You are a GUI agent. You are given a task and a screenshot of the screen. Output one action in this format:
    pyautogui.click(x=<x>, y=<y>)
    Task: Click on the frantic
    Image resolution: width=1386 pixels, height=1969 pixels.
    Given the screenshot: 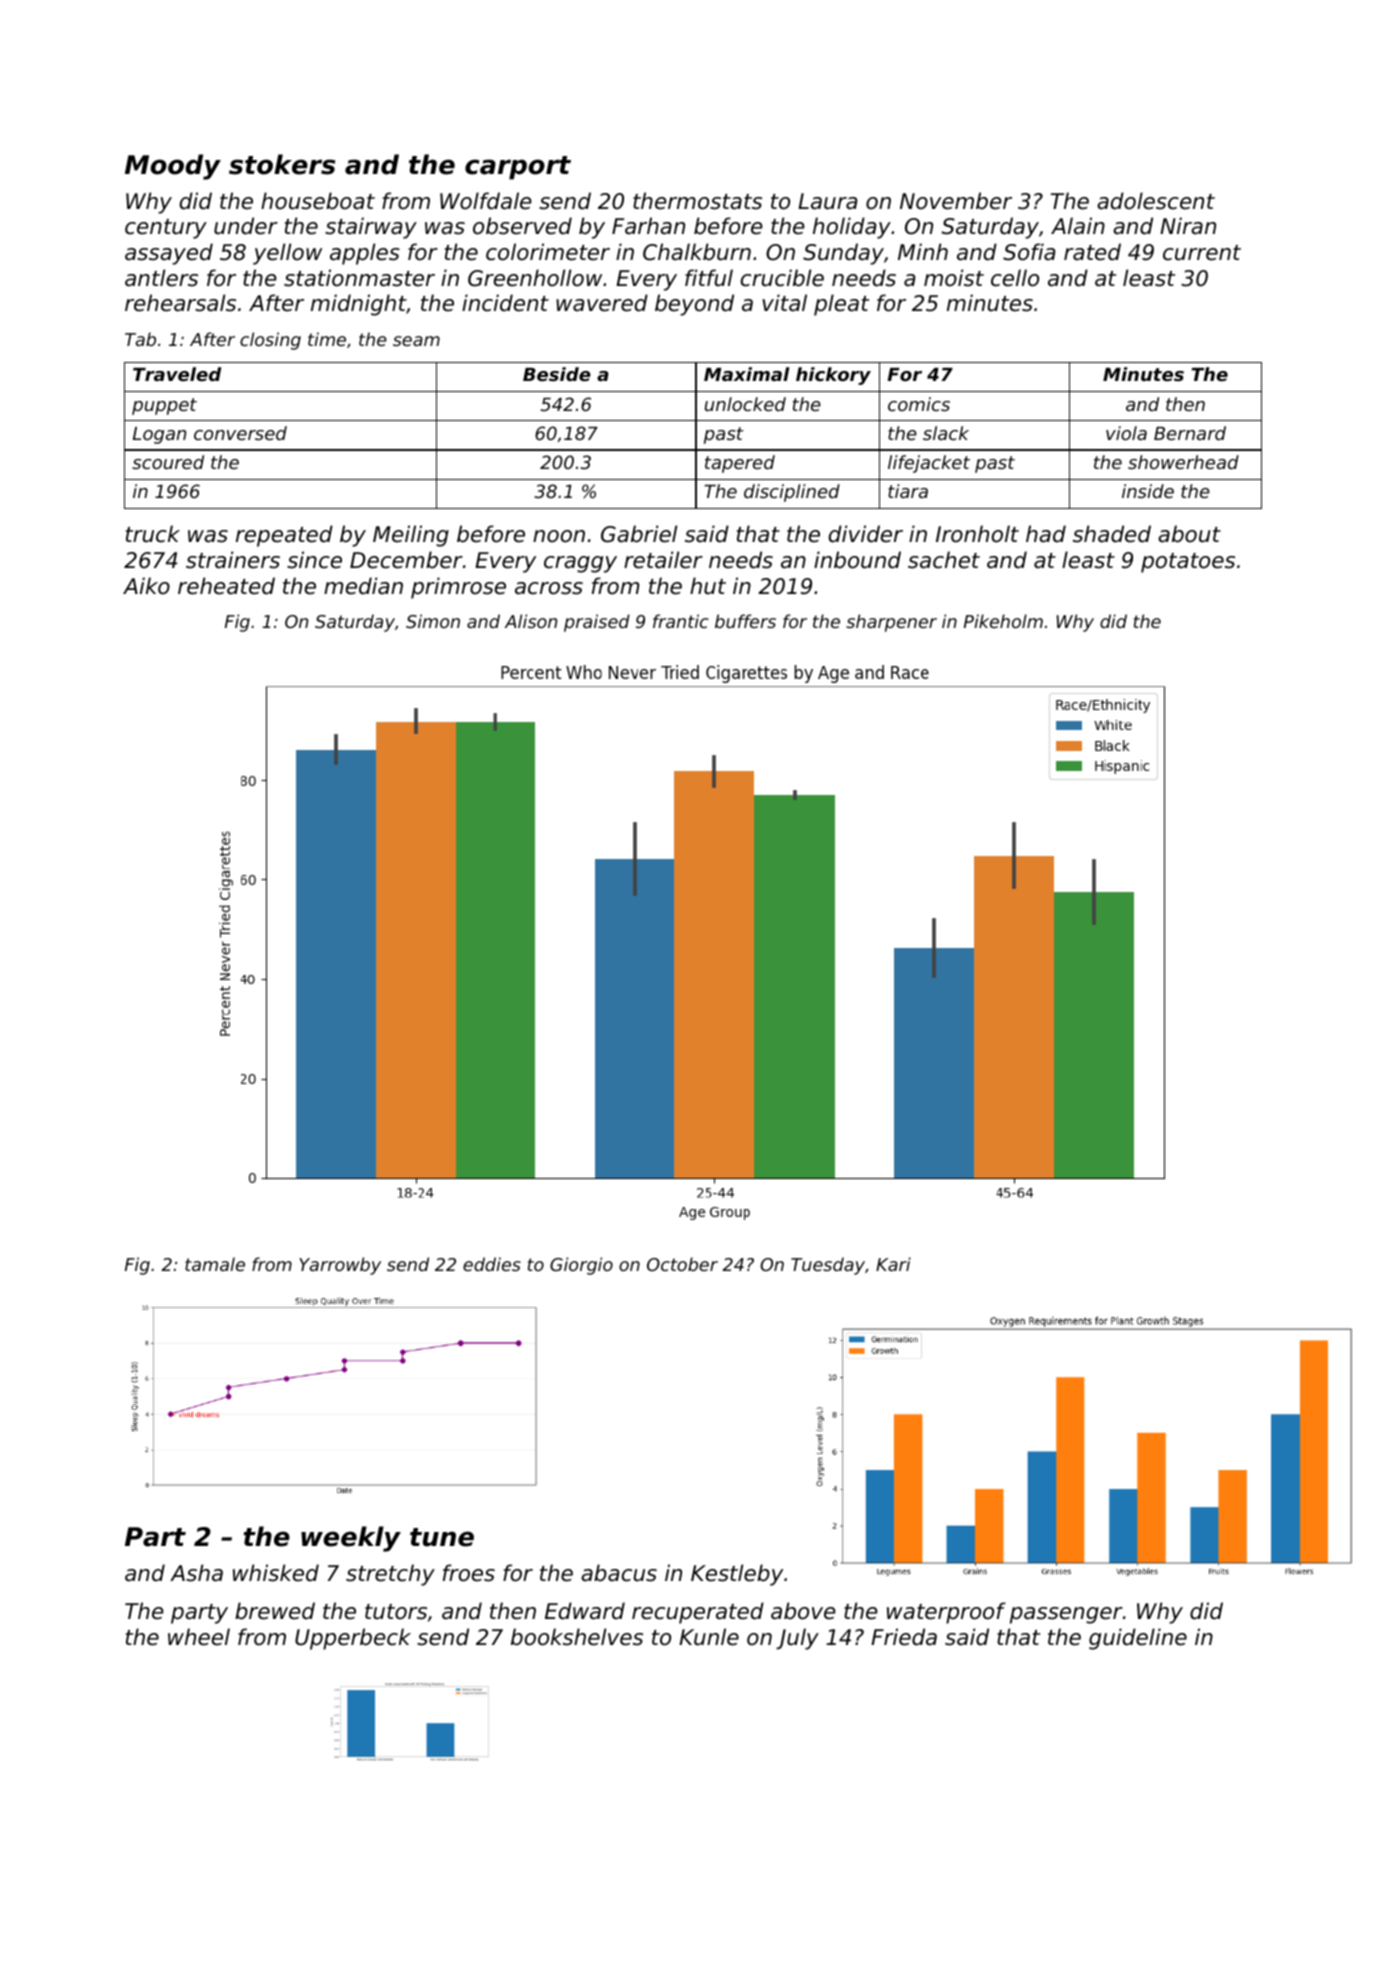 What is the action you would take?
    pyautogui.click(x=681, y=621)
